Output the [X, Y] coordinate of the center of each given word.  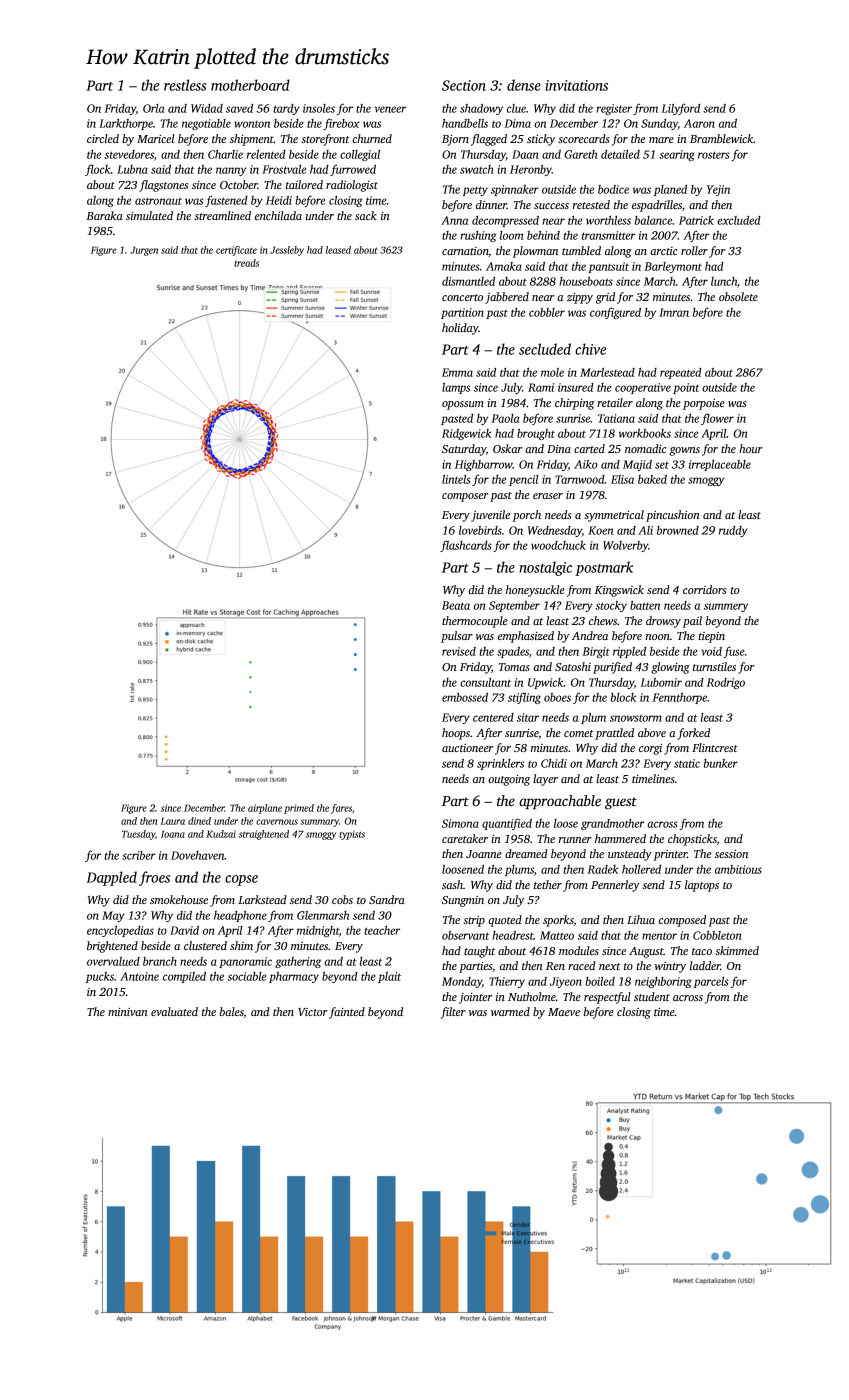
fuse [734, 652]
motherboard [250, 85]
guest [621, 803]
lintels [456, 479]
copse [241, 880]
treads [246, 263]
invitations [576, 85]
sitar [528, 717]
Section [464, 85]
